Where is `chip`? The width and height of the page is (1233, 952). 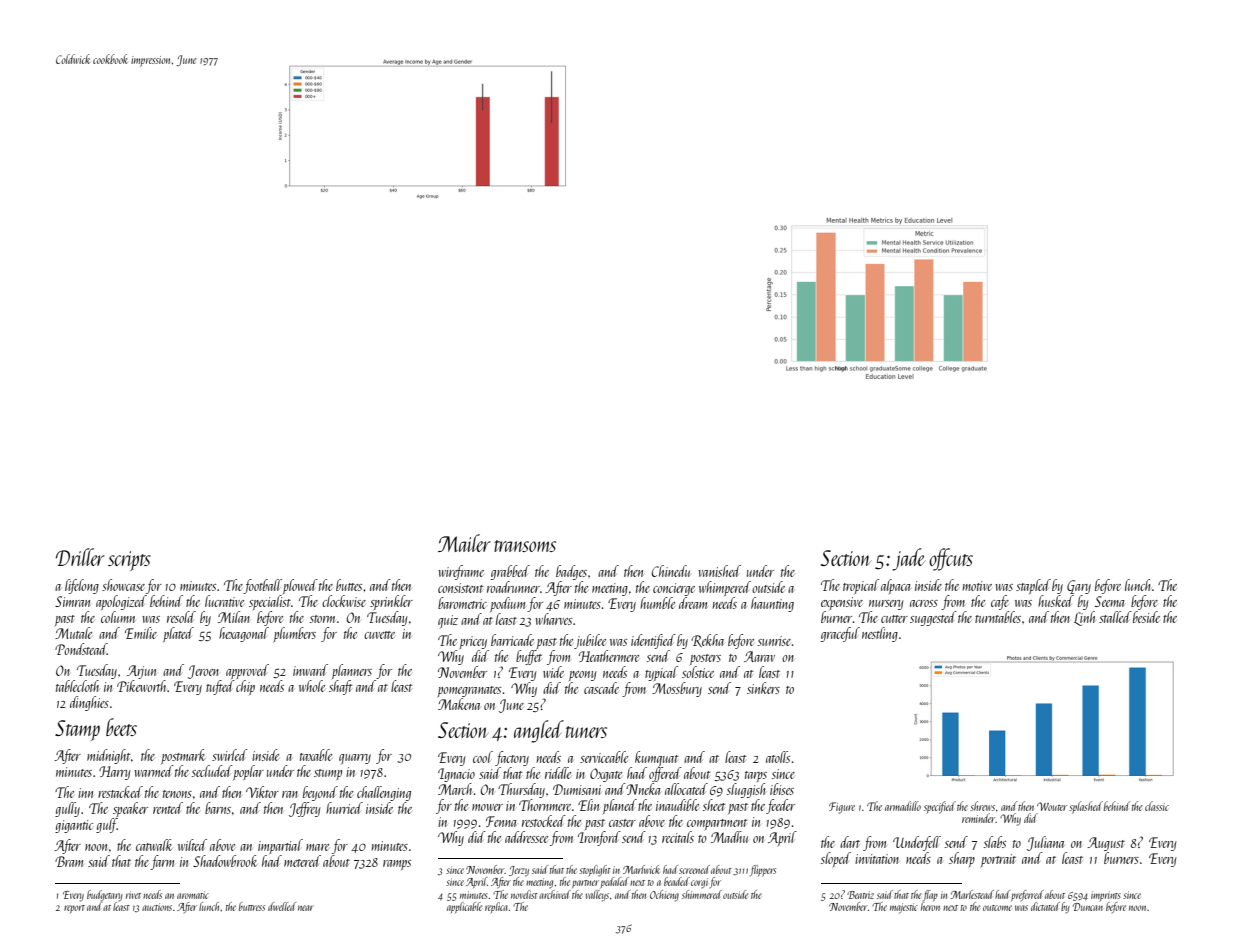 chip is located at coordinates (245, 687).
